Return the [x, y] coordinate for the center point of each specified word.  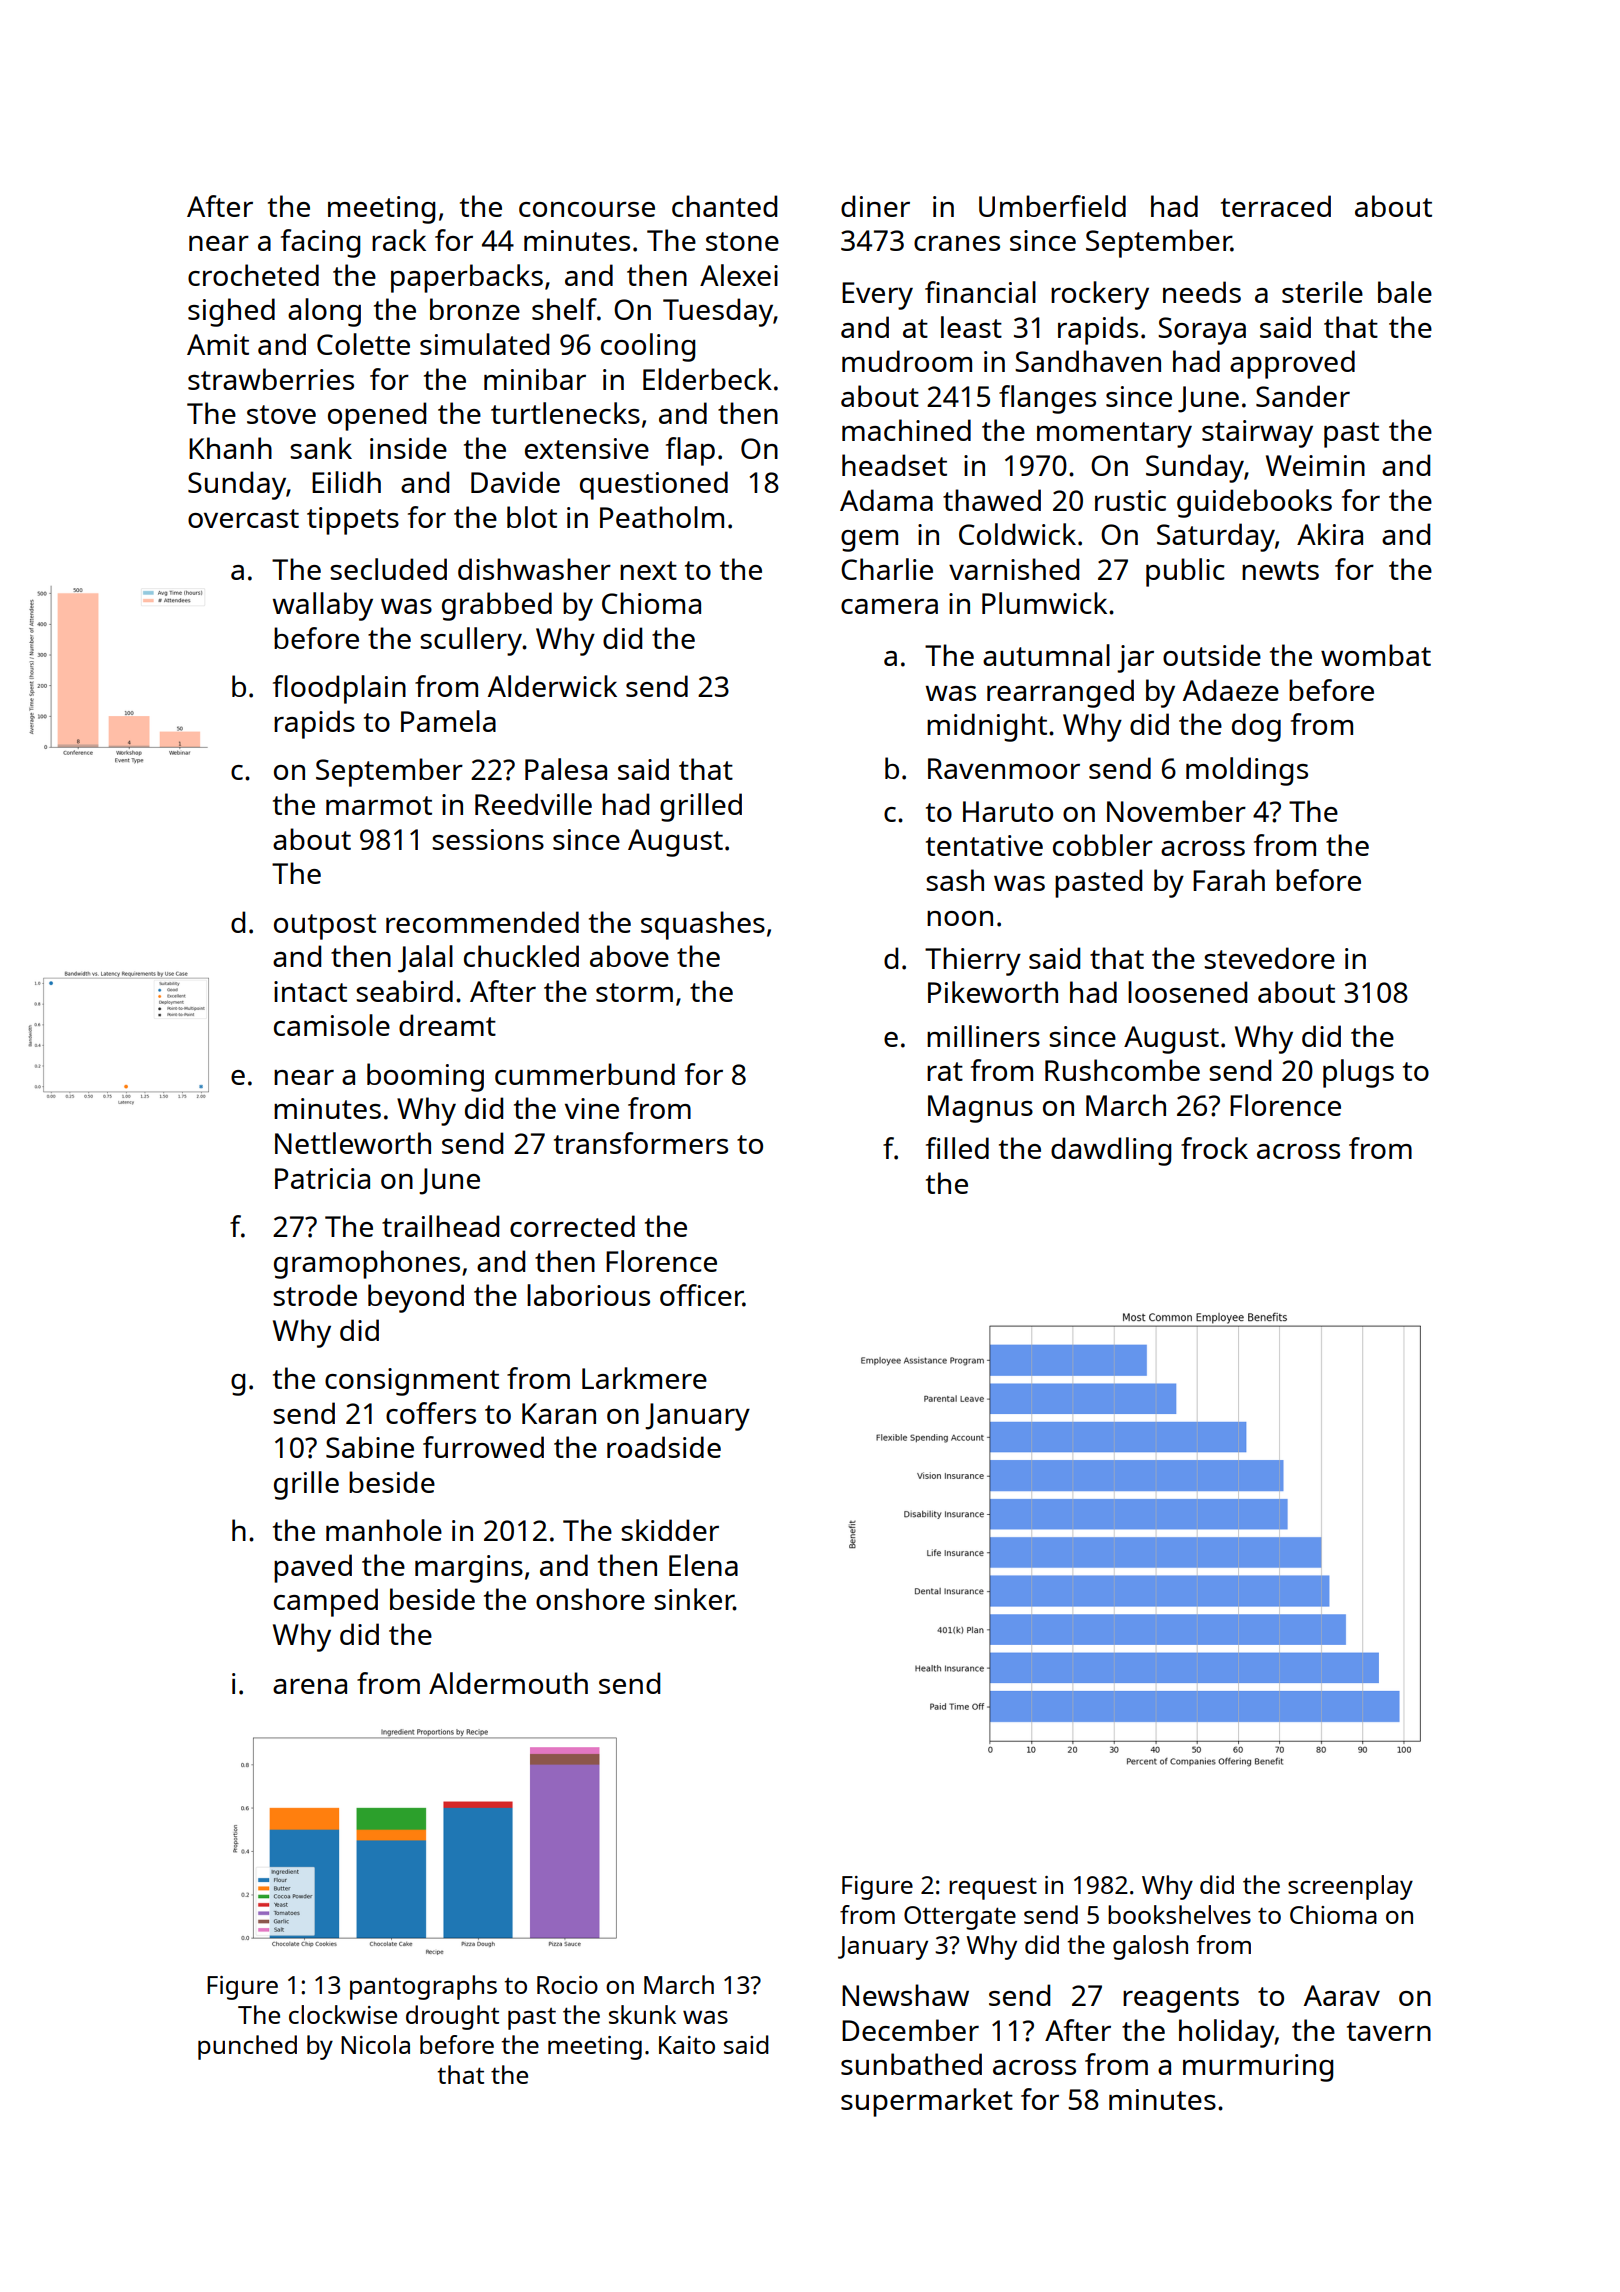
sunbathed [911, 2064]
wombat [1376, 655]
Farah [1229, 880]
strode [315, 1295]
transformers [641, 1143]
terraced [1276, 206]
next [648, 570]
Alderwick [552, 686]
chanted [724, 206]
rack [399, 240]
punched [247, 2047]
